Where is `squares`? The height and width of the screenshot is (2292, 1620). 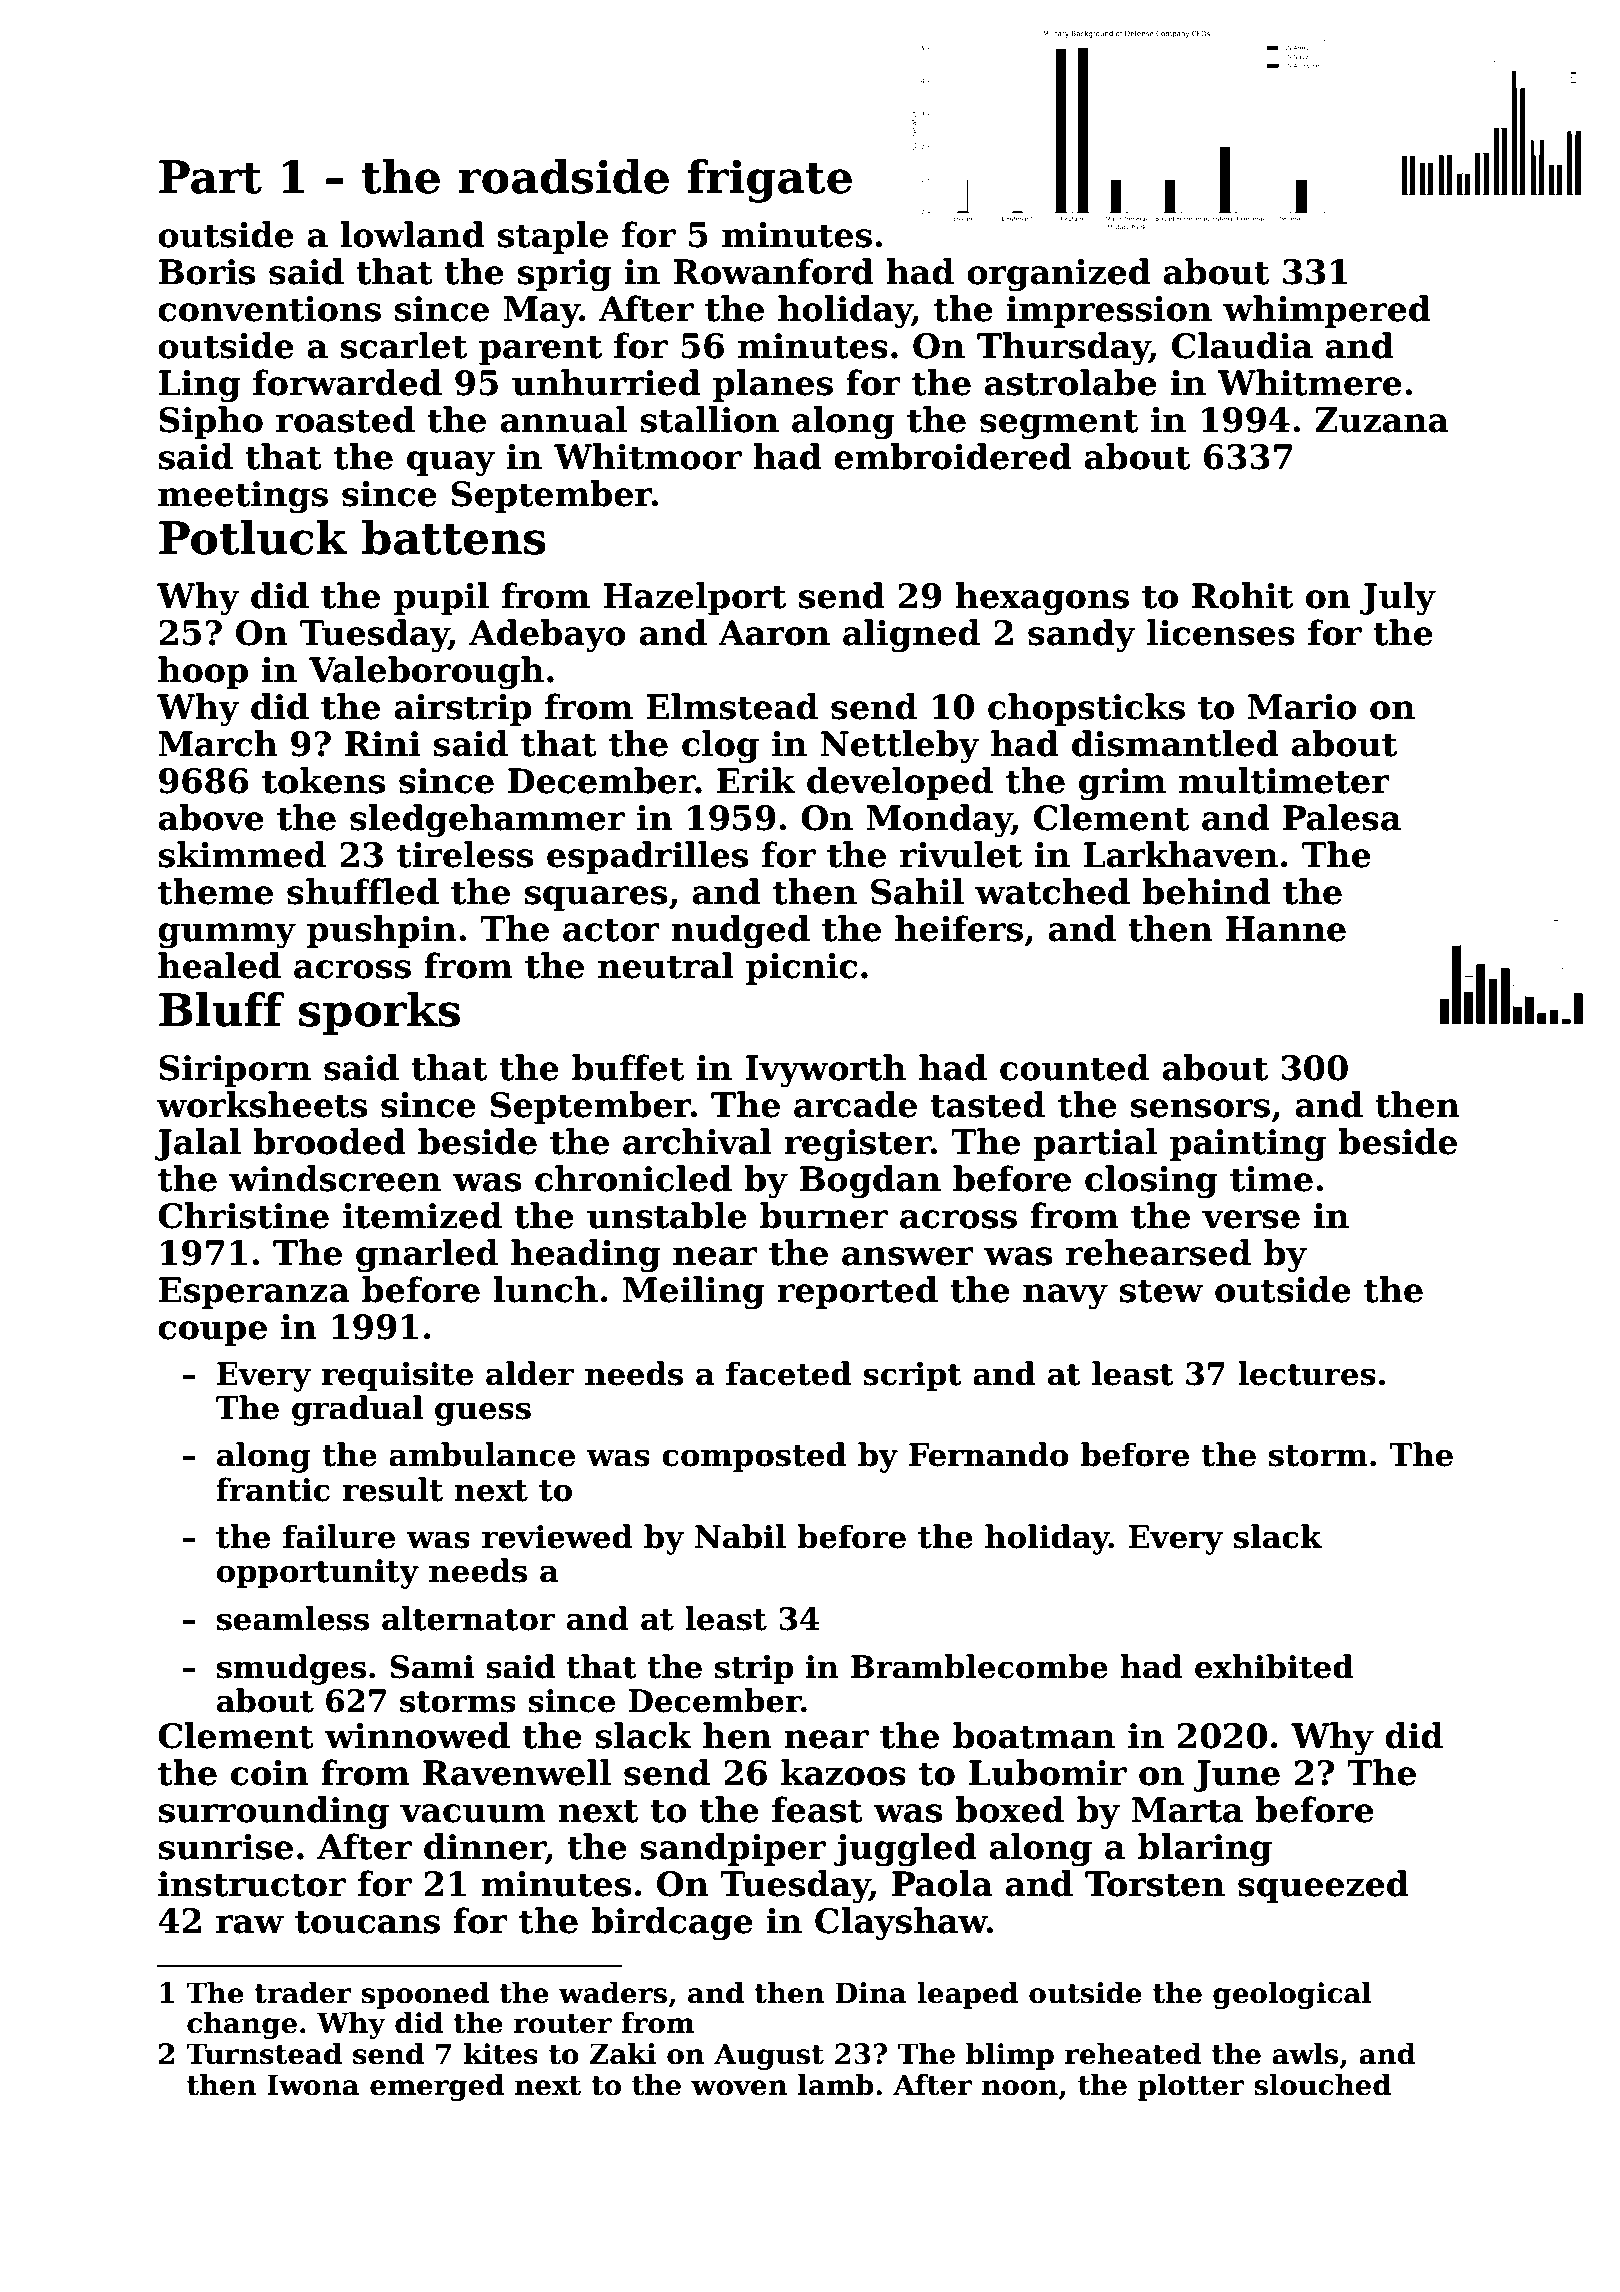 squares is located at coordinates (595, 898).
